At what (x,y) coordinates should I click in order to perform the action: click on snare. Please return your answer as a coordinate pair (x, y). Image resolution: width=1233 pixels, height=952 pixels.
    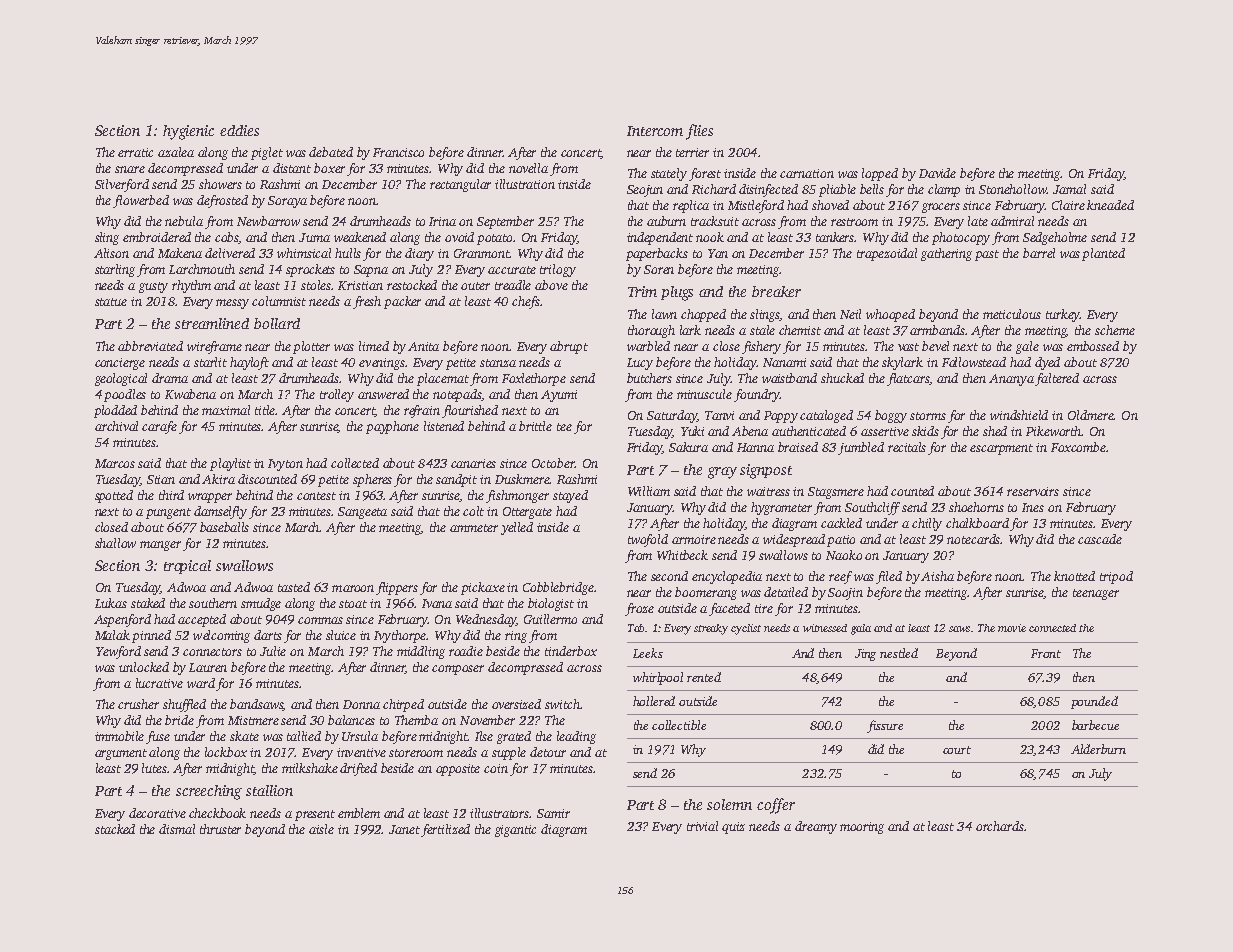
    Looking at the image, I should click on (130, 169).
